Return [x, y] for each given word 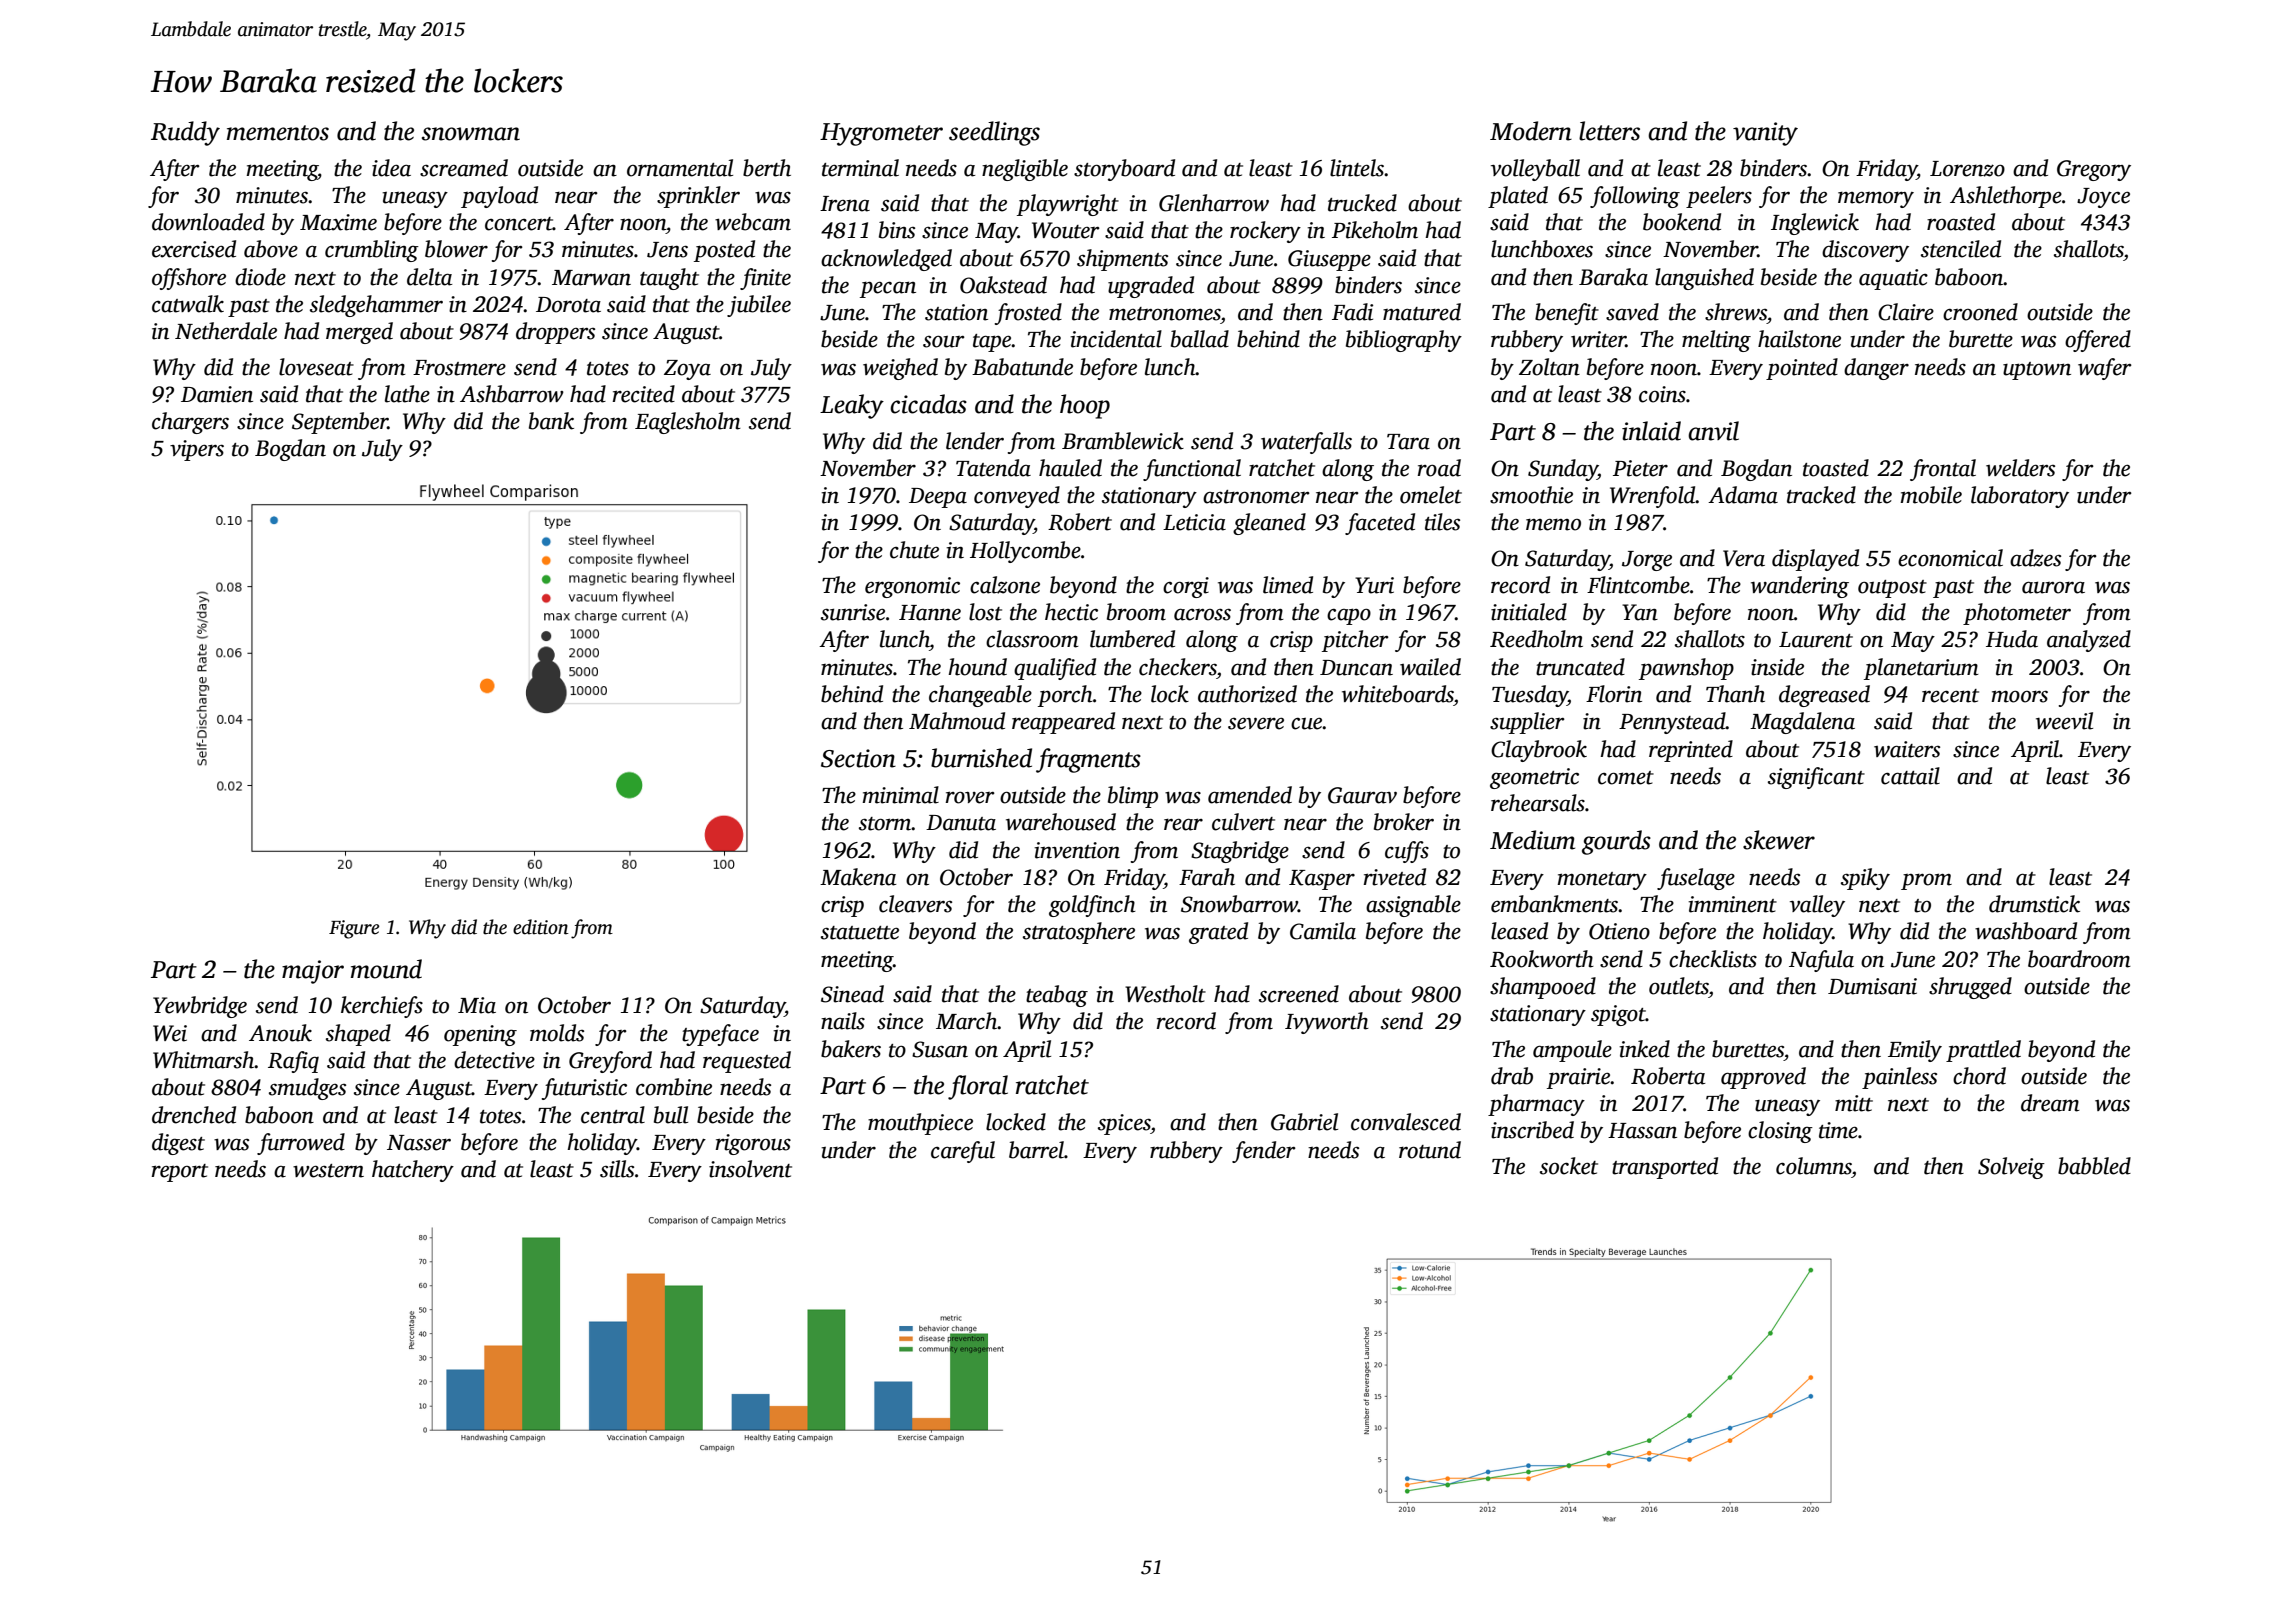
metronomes [1165, 314]
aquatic [1893, 279]
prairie [1579, 1078]
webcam [753, 222]
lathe [407, 394]
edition [541, 927]
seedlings [994, 133]
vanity [1765, 134]
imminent [1732, 904]
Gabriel [1304, 1122]
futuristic [584, 1089]
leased [1519, 931]
